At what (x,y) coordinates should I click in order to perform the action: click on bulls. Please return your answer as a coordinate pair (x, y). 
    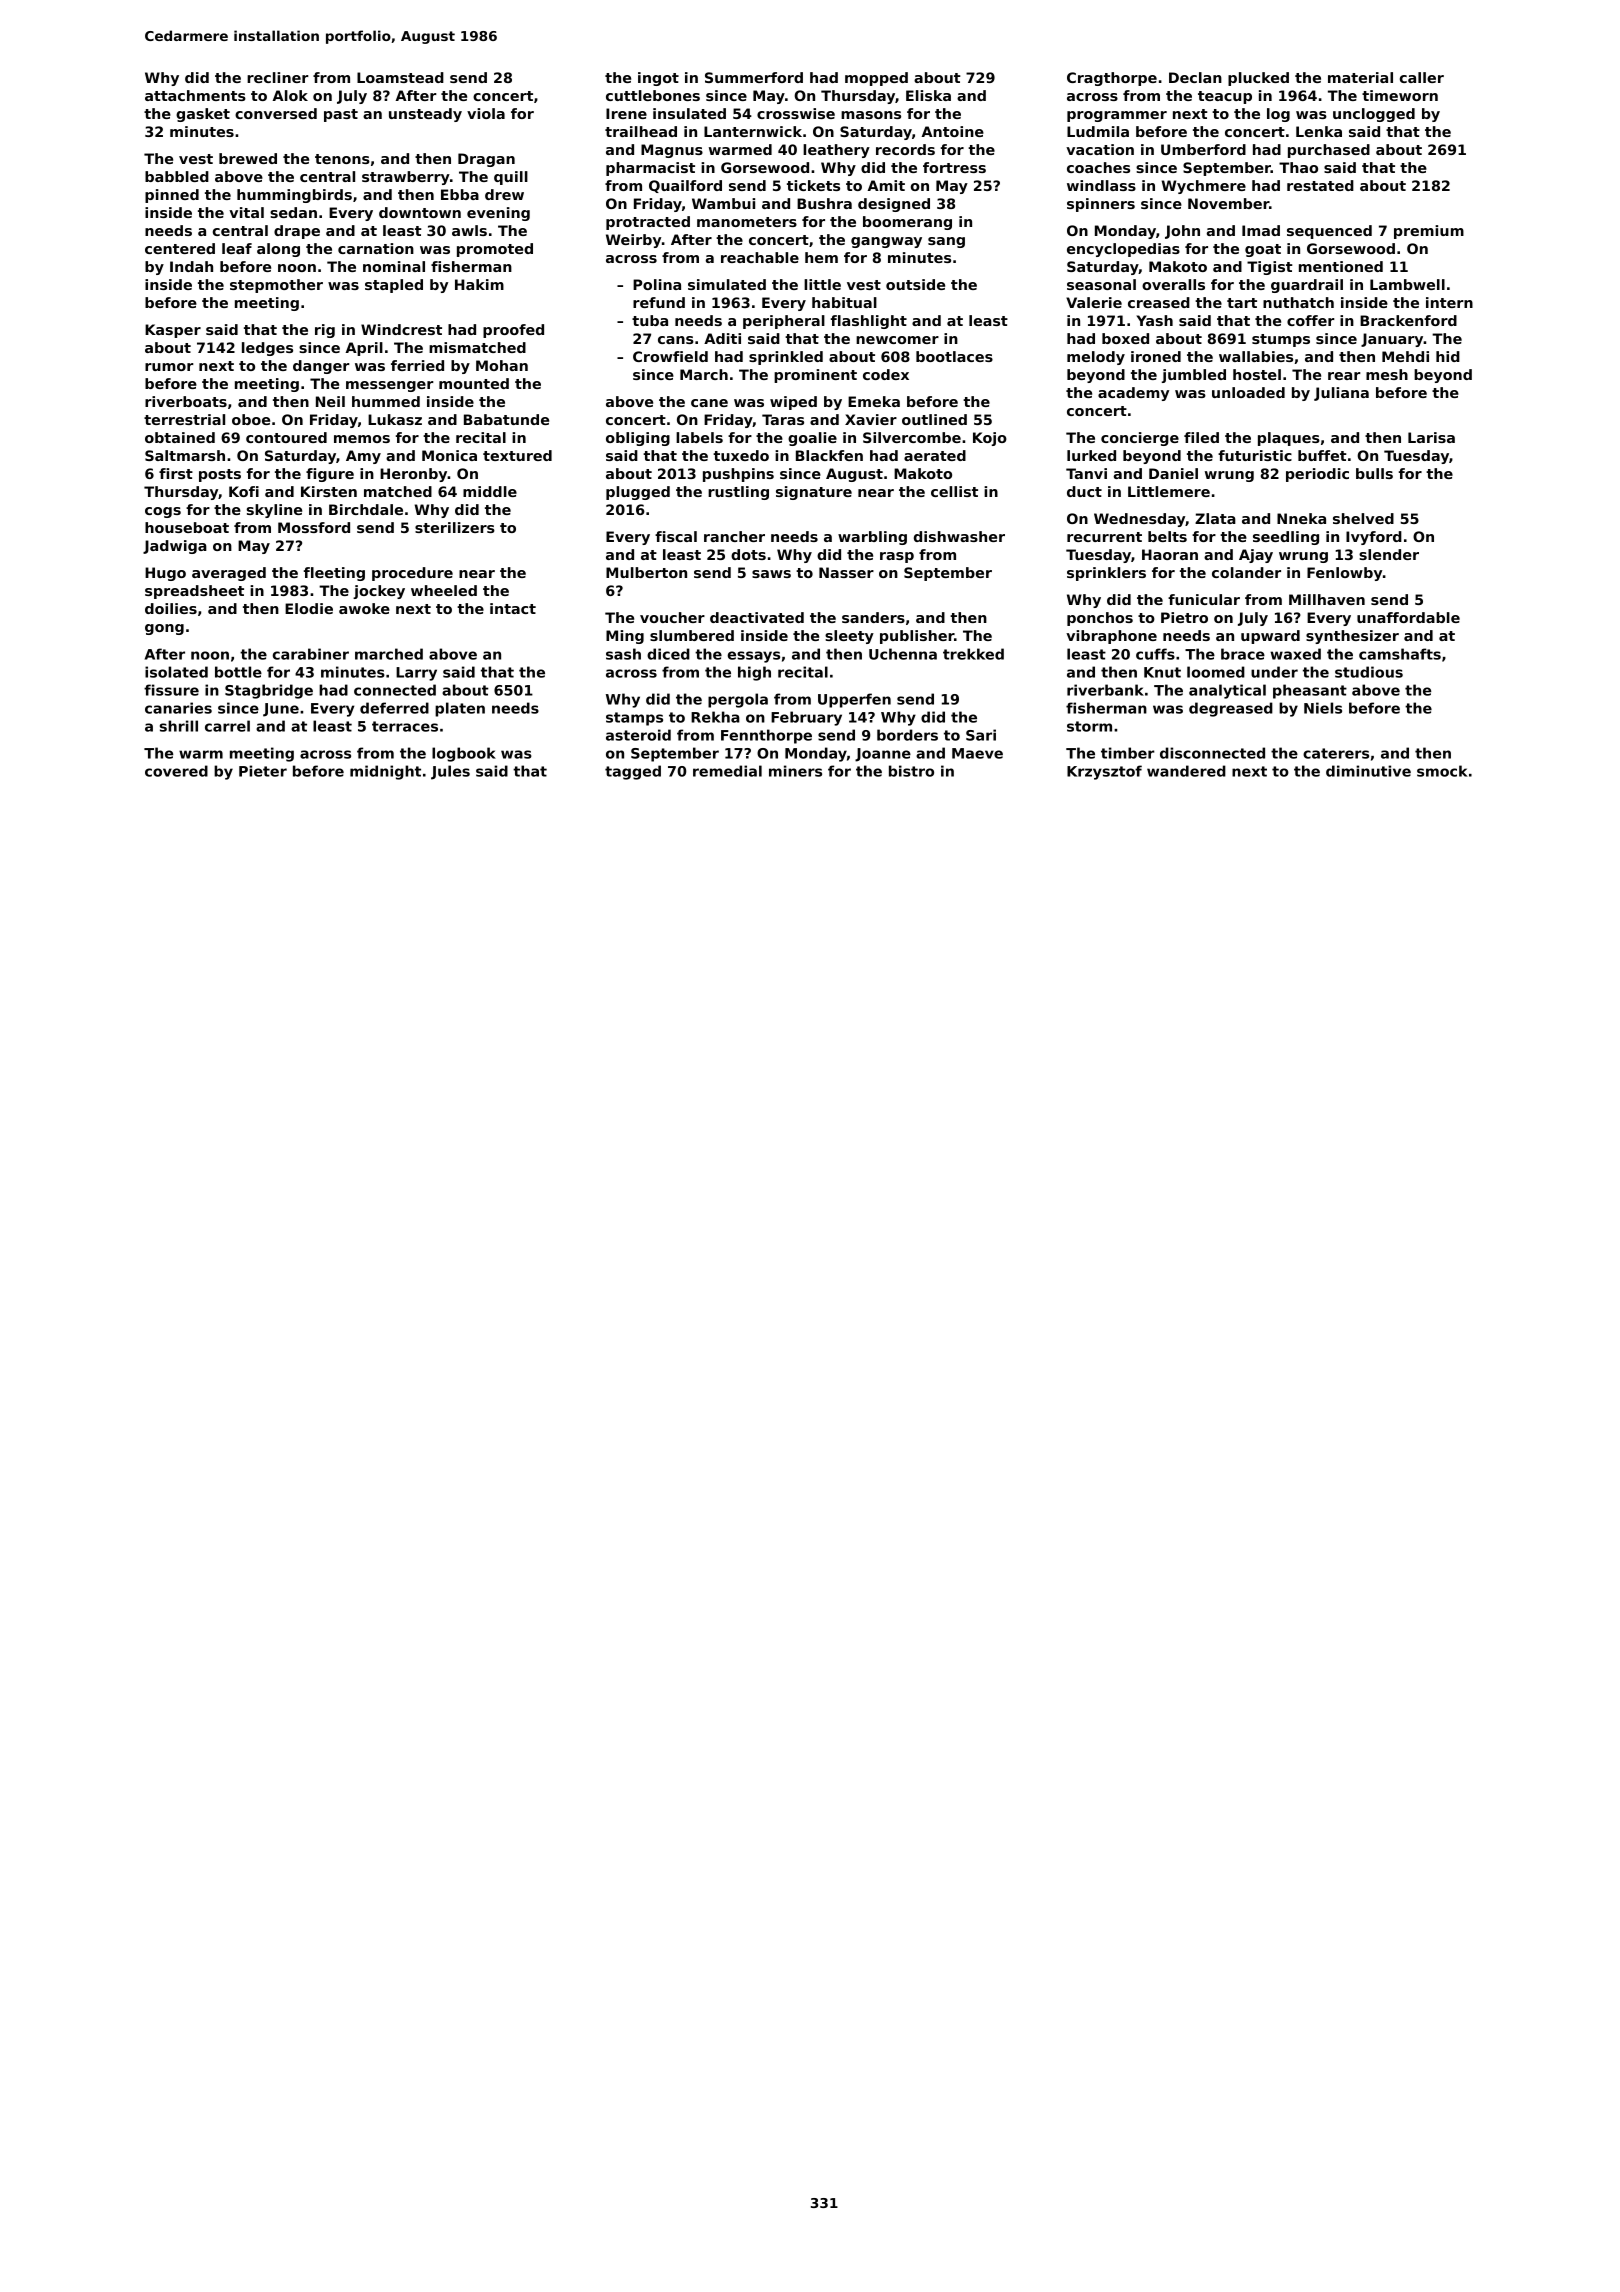
    Looking at the image, I should click on (1374, 473).
